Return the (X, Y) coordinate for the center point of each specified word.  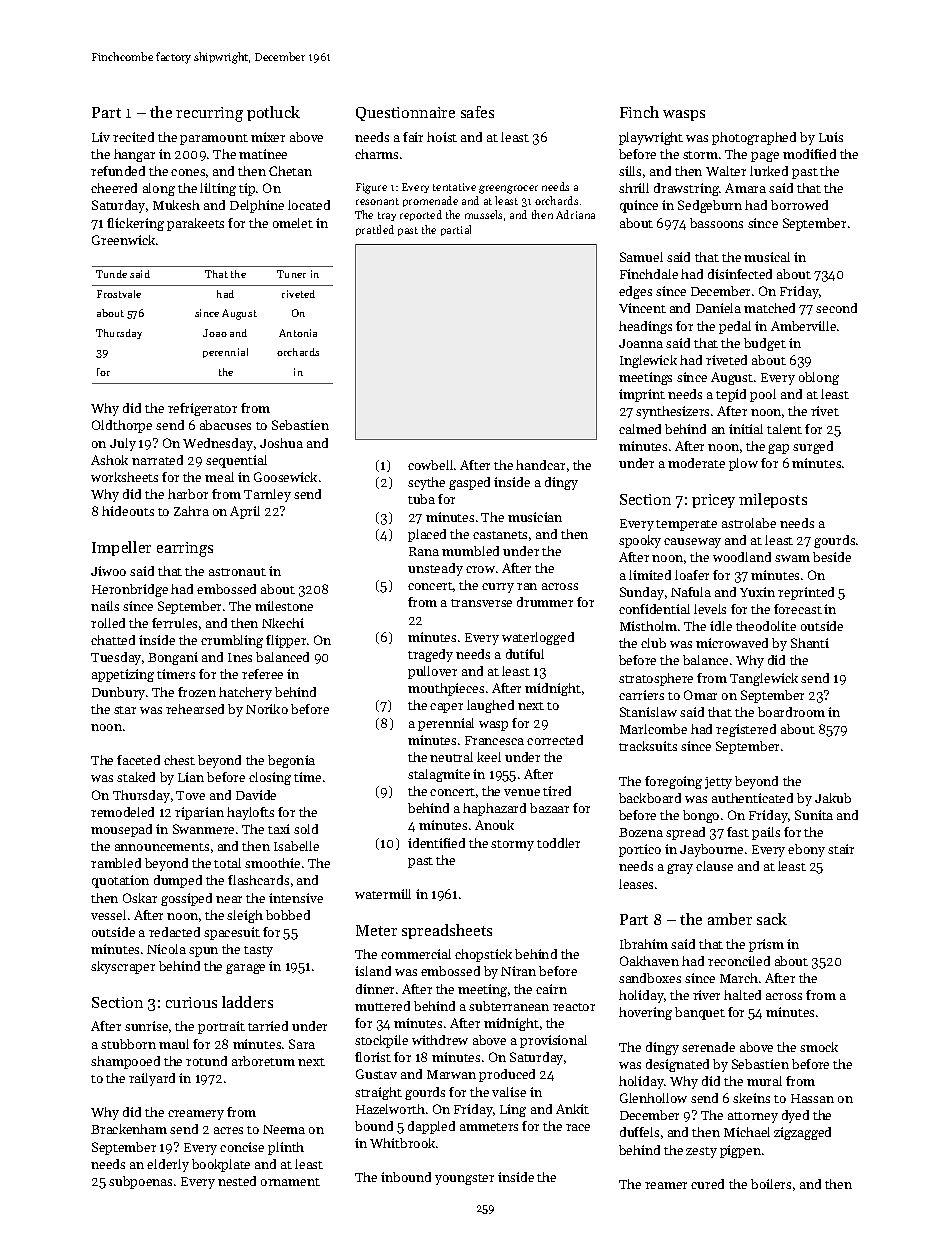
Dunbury (118, 693)
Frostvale (119, 294)
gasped (469, 483)
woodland (742, 557)
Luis (831, 137)
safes (477, 112)
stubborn (128, 1044)
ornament (290, 1182)
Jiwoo (108, 571)
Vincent (642, 308)
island (373, 971)
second (836, 308)
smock (819, 1047)
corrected (555, 740)
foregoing (673, 782)
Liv (101, 137)
